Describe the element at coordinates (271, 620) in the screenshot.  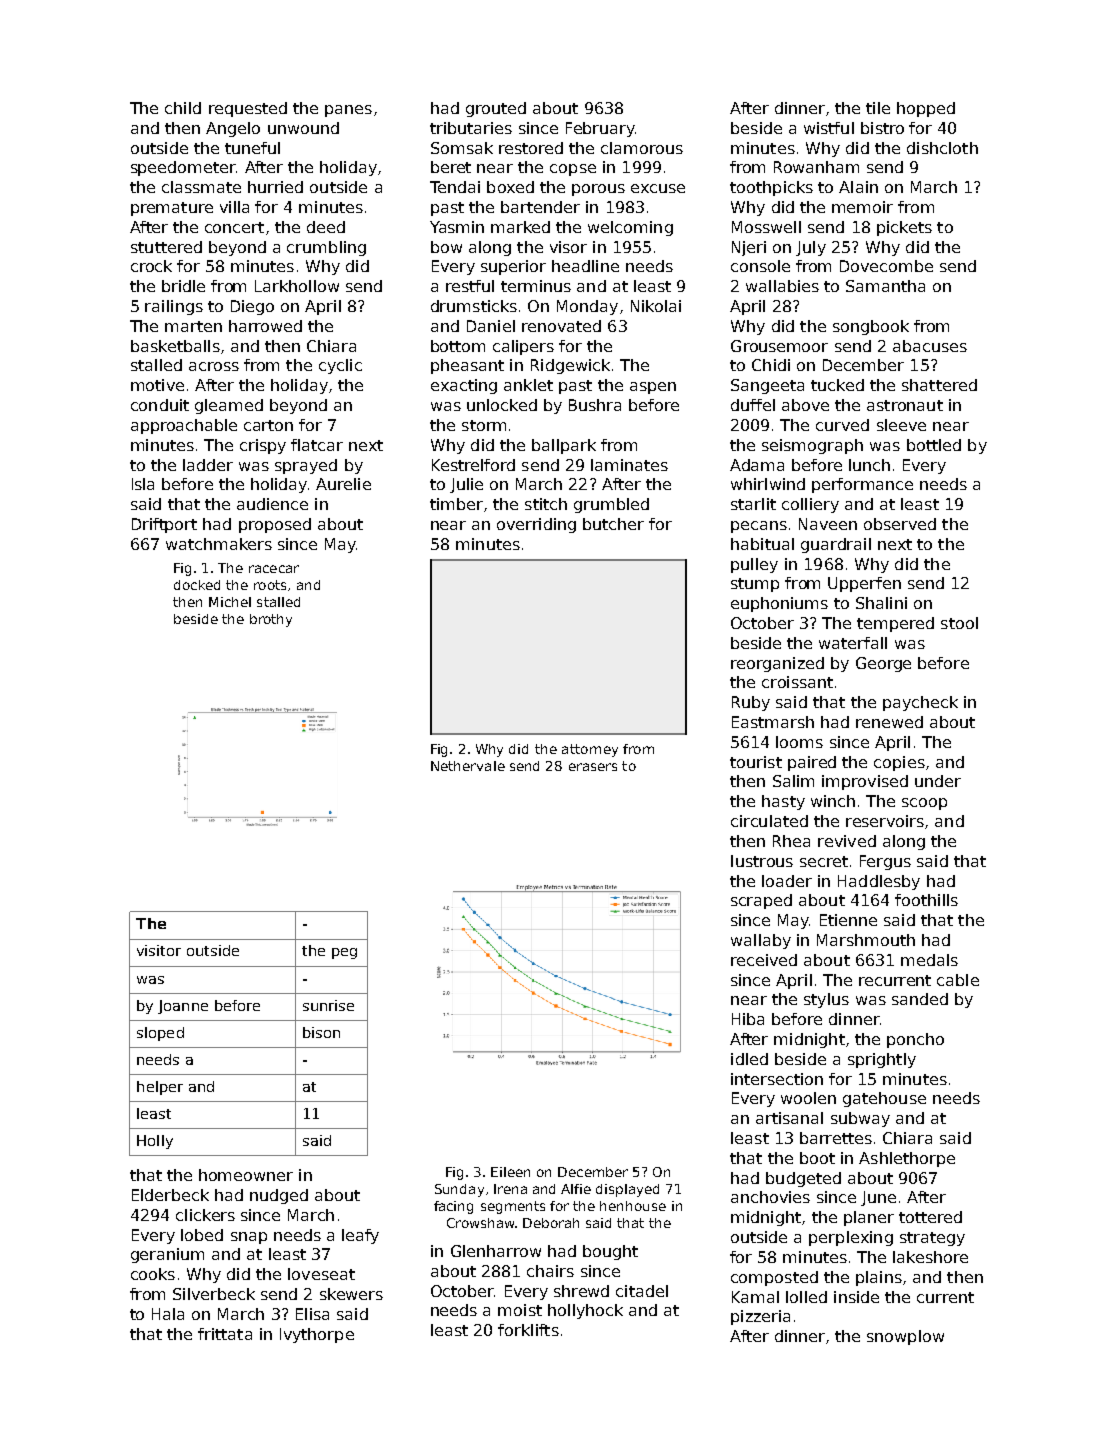
I see `brothy` at that location.
